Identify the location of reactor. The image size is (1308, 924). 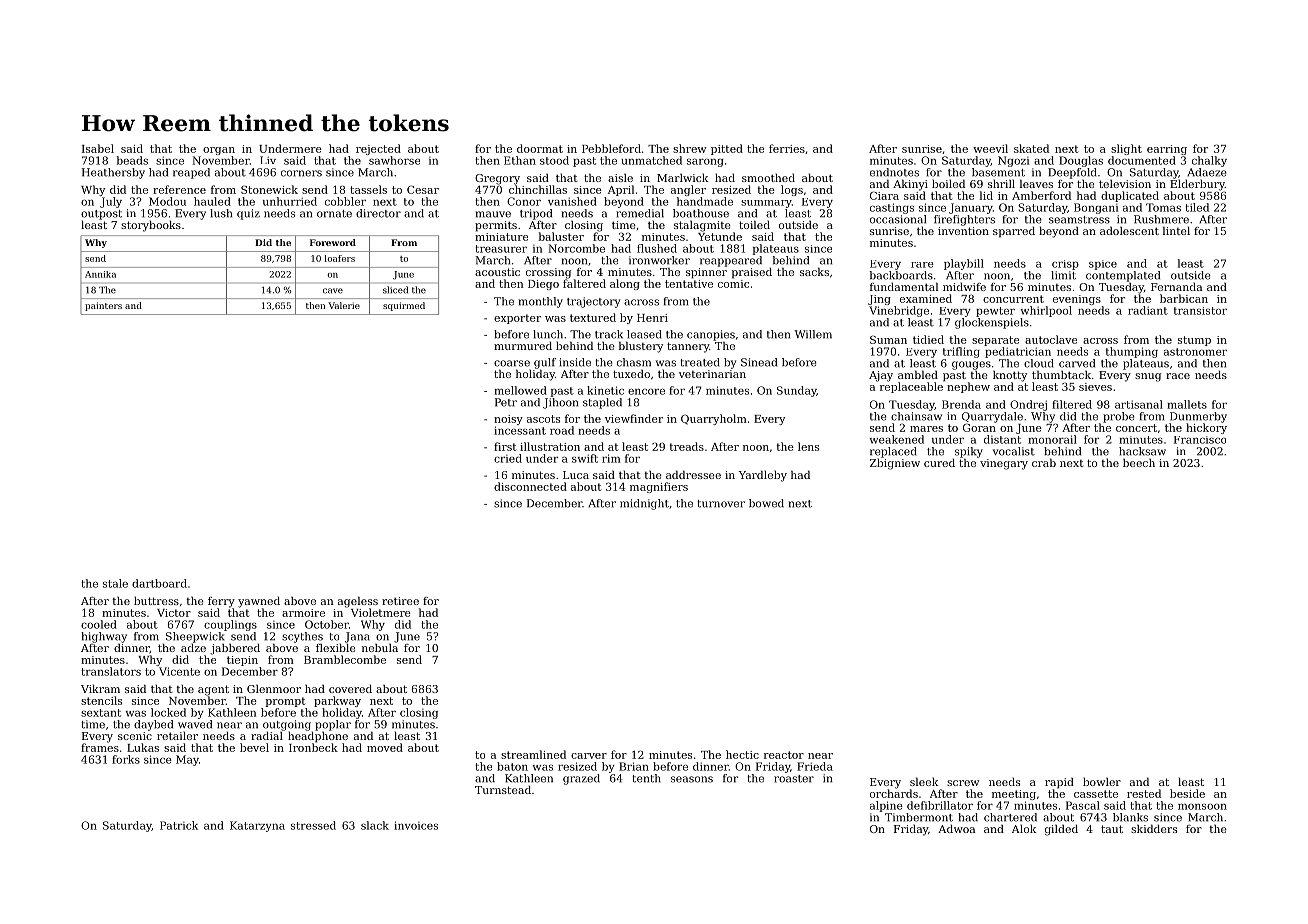
(784, 755).
